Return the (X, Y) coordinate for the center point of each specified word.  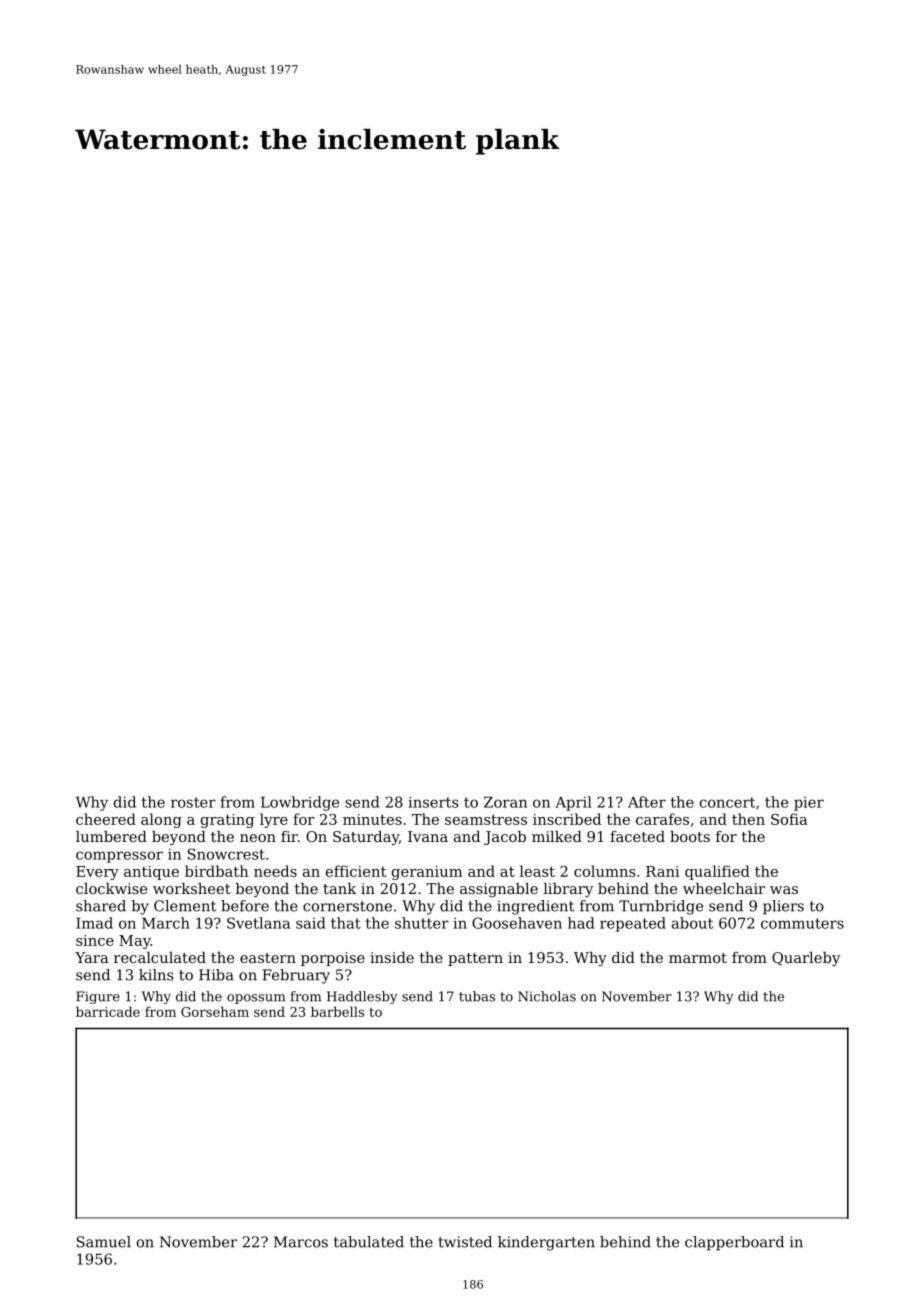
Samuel (104, 1242)
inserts (433, 802)
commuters (802, 923)
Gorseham (215, 1011)
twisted (465, 1242)
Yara (92, 957)
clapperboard (734, 1243)
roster (193, 802)
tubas (477, 996)
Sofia (789, 819)
